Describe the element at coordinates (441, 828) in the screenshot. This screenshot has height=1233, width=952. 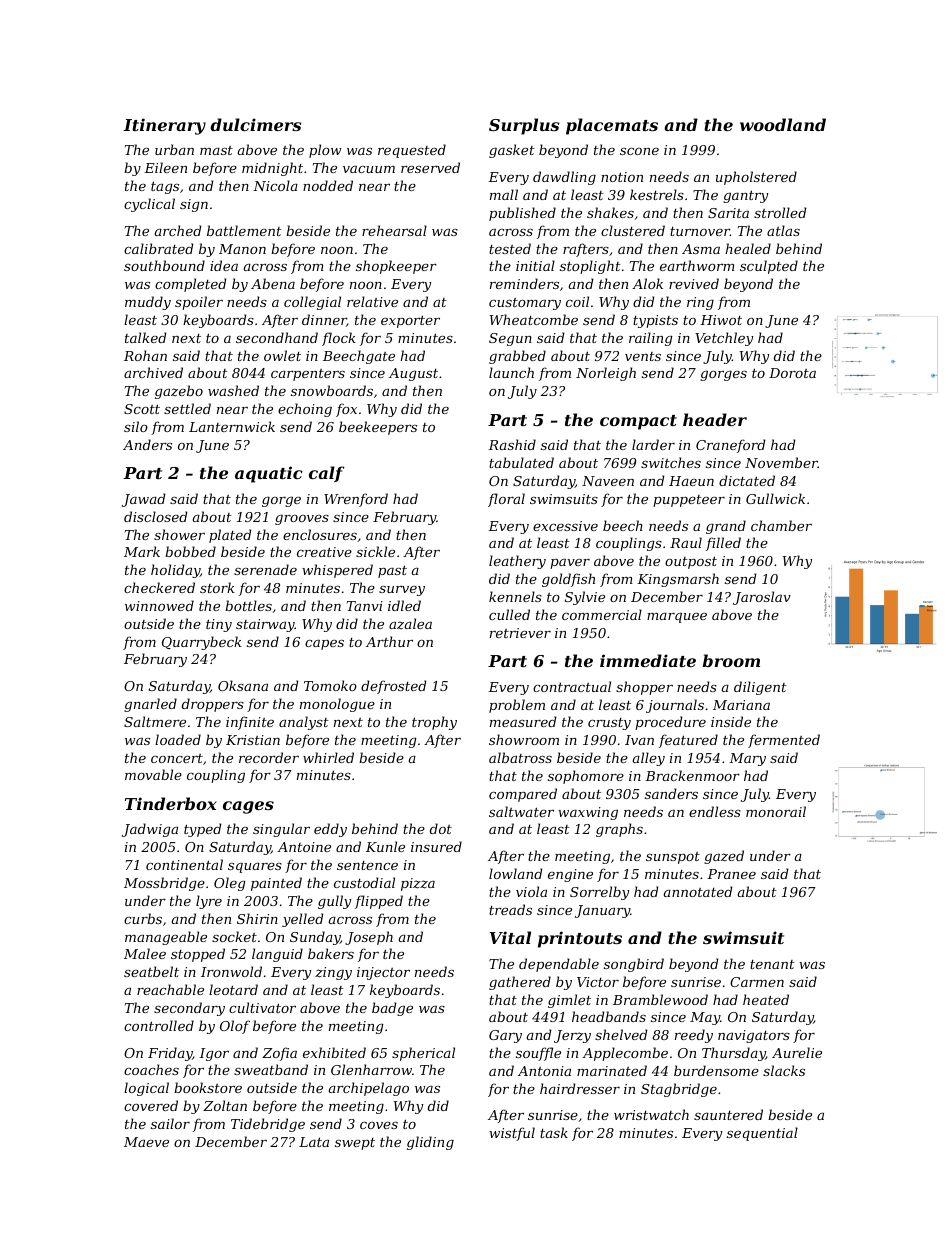
I see `dot` at that location.
